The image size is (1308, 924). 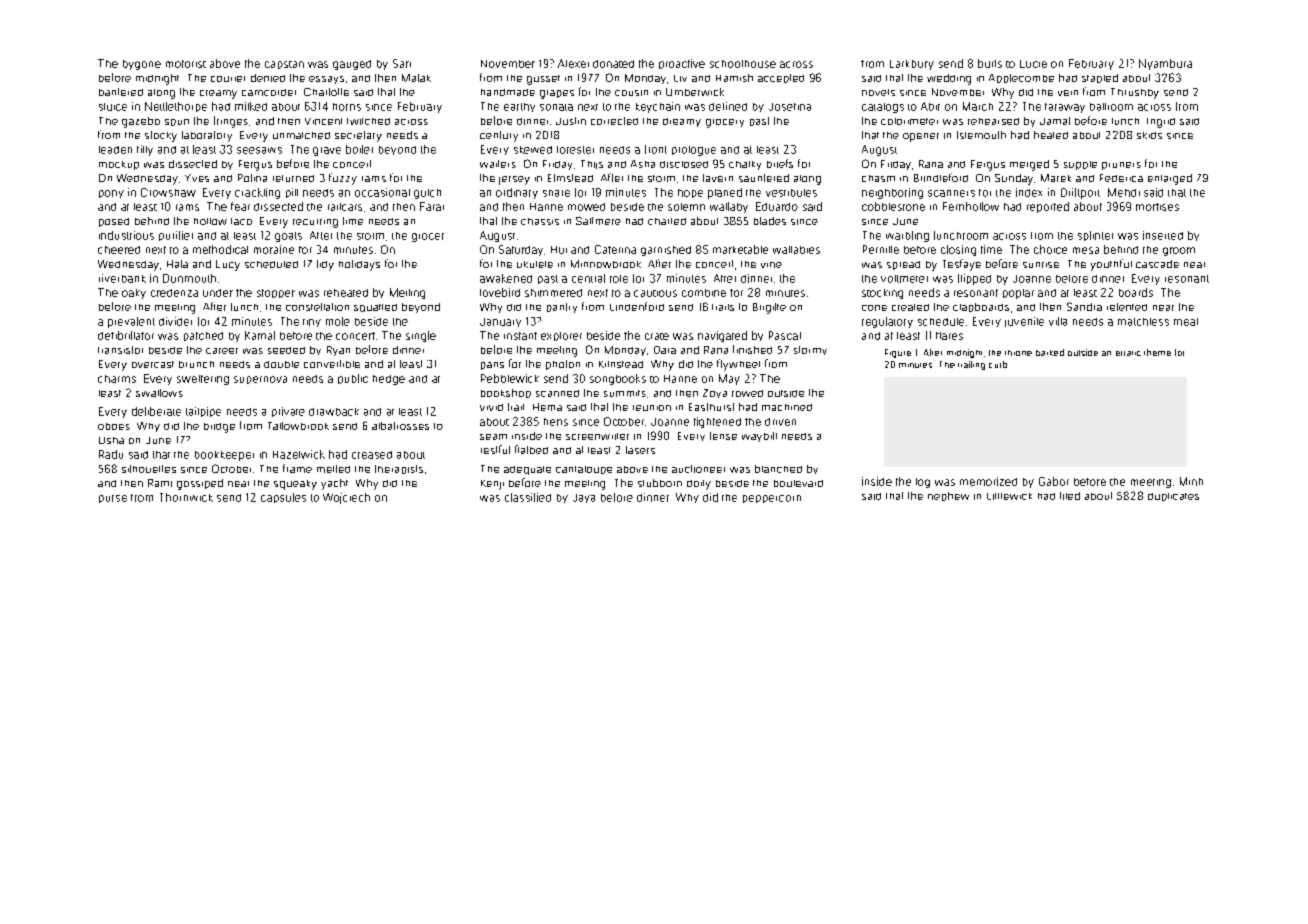 What do you see at coordinates (218, 94) in the page?
I see `creamy` at bounding box center [218, 94].
